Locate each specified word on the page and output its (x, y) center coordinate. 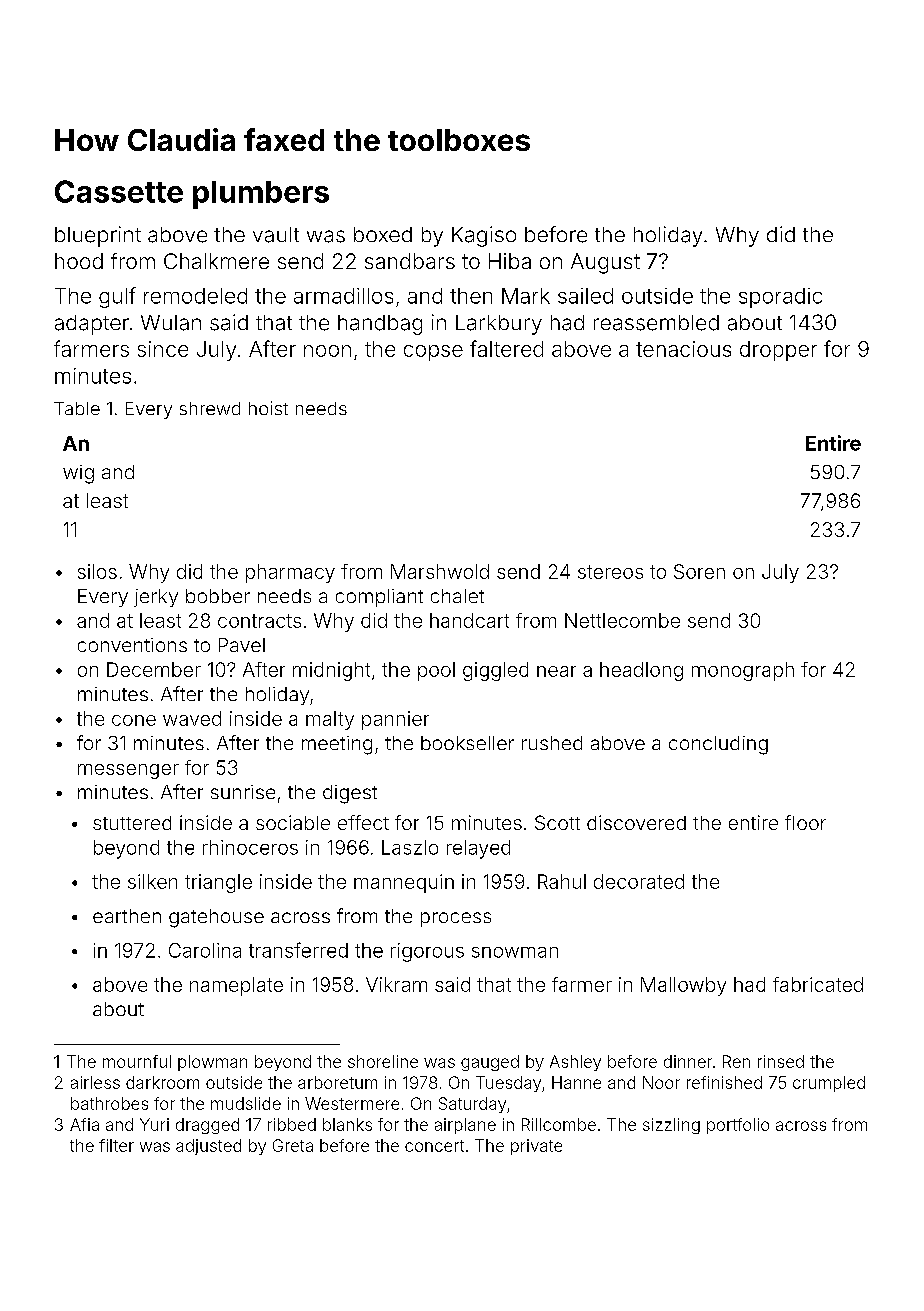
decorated (639, 881)
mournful (137, 1061)
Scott (557, 822)
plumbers (261, 195)
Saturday (472, 1105)
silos (97, 571)
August (605, 263)
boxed (383, 234)
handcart (469, 620)
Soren (699, 571)
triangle (218, 883)
